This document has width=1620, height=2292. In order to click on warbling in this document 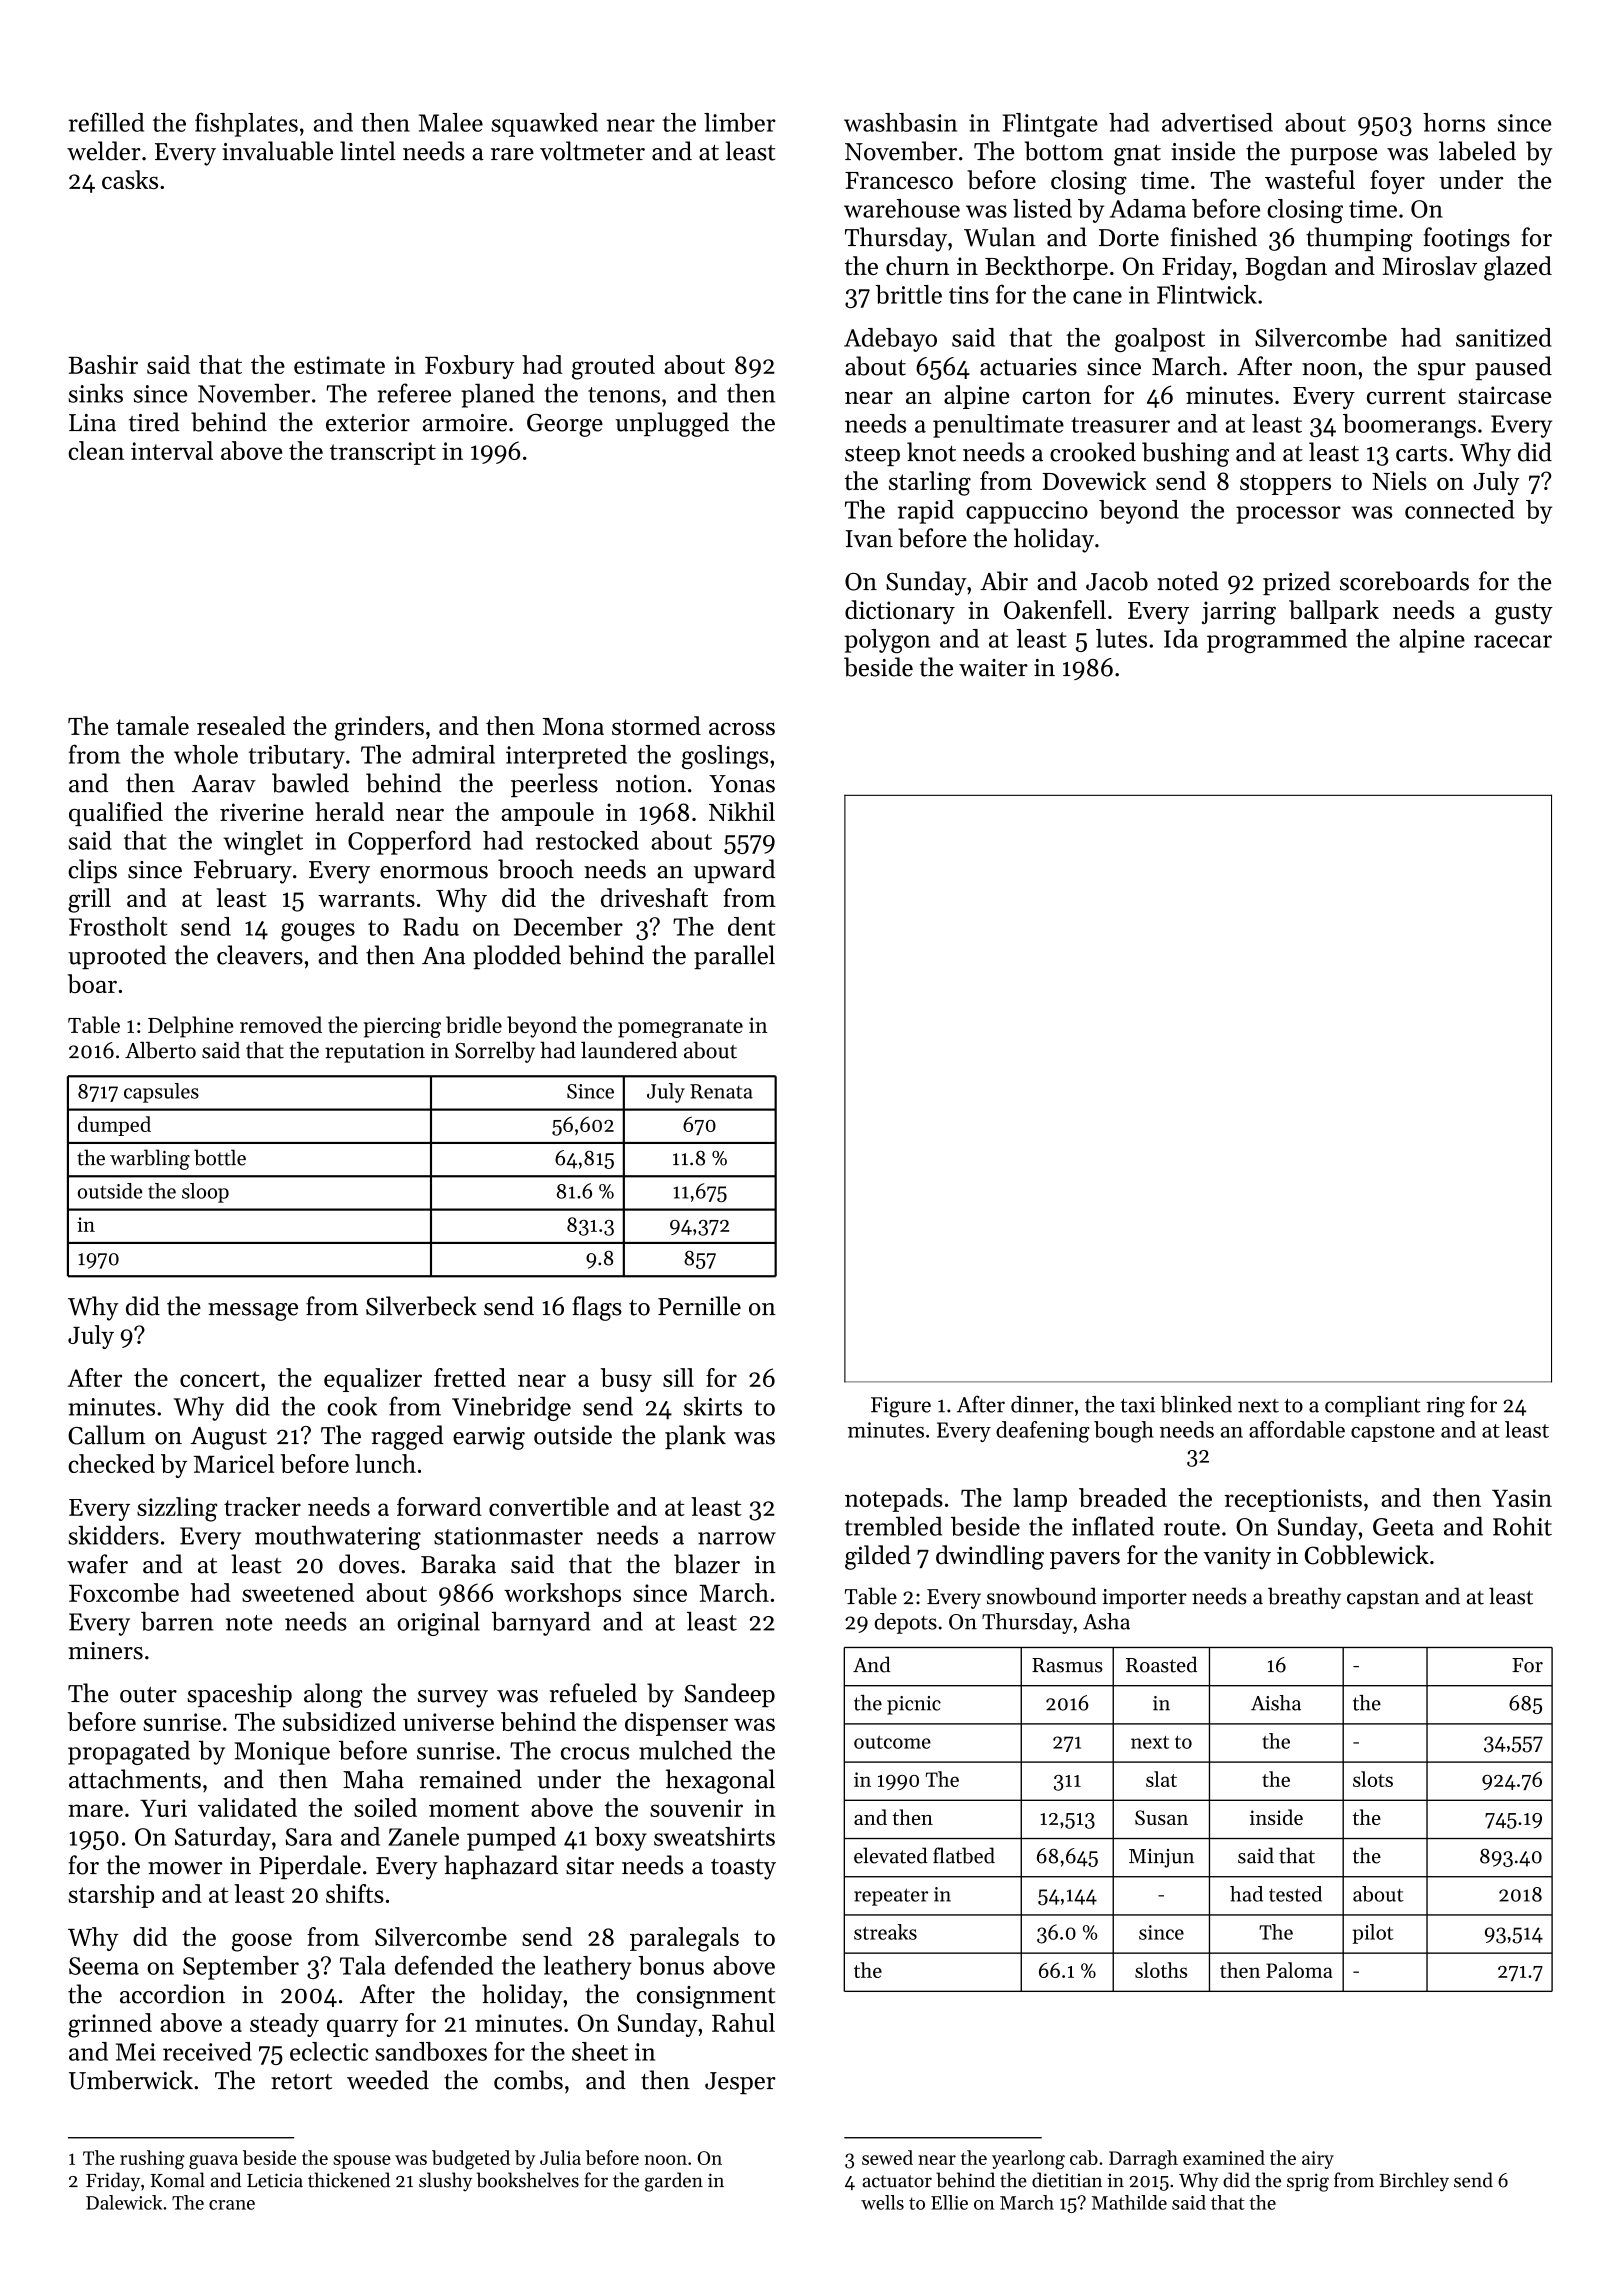, I will do `click(150, 1159)`.
